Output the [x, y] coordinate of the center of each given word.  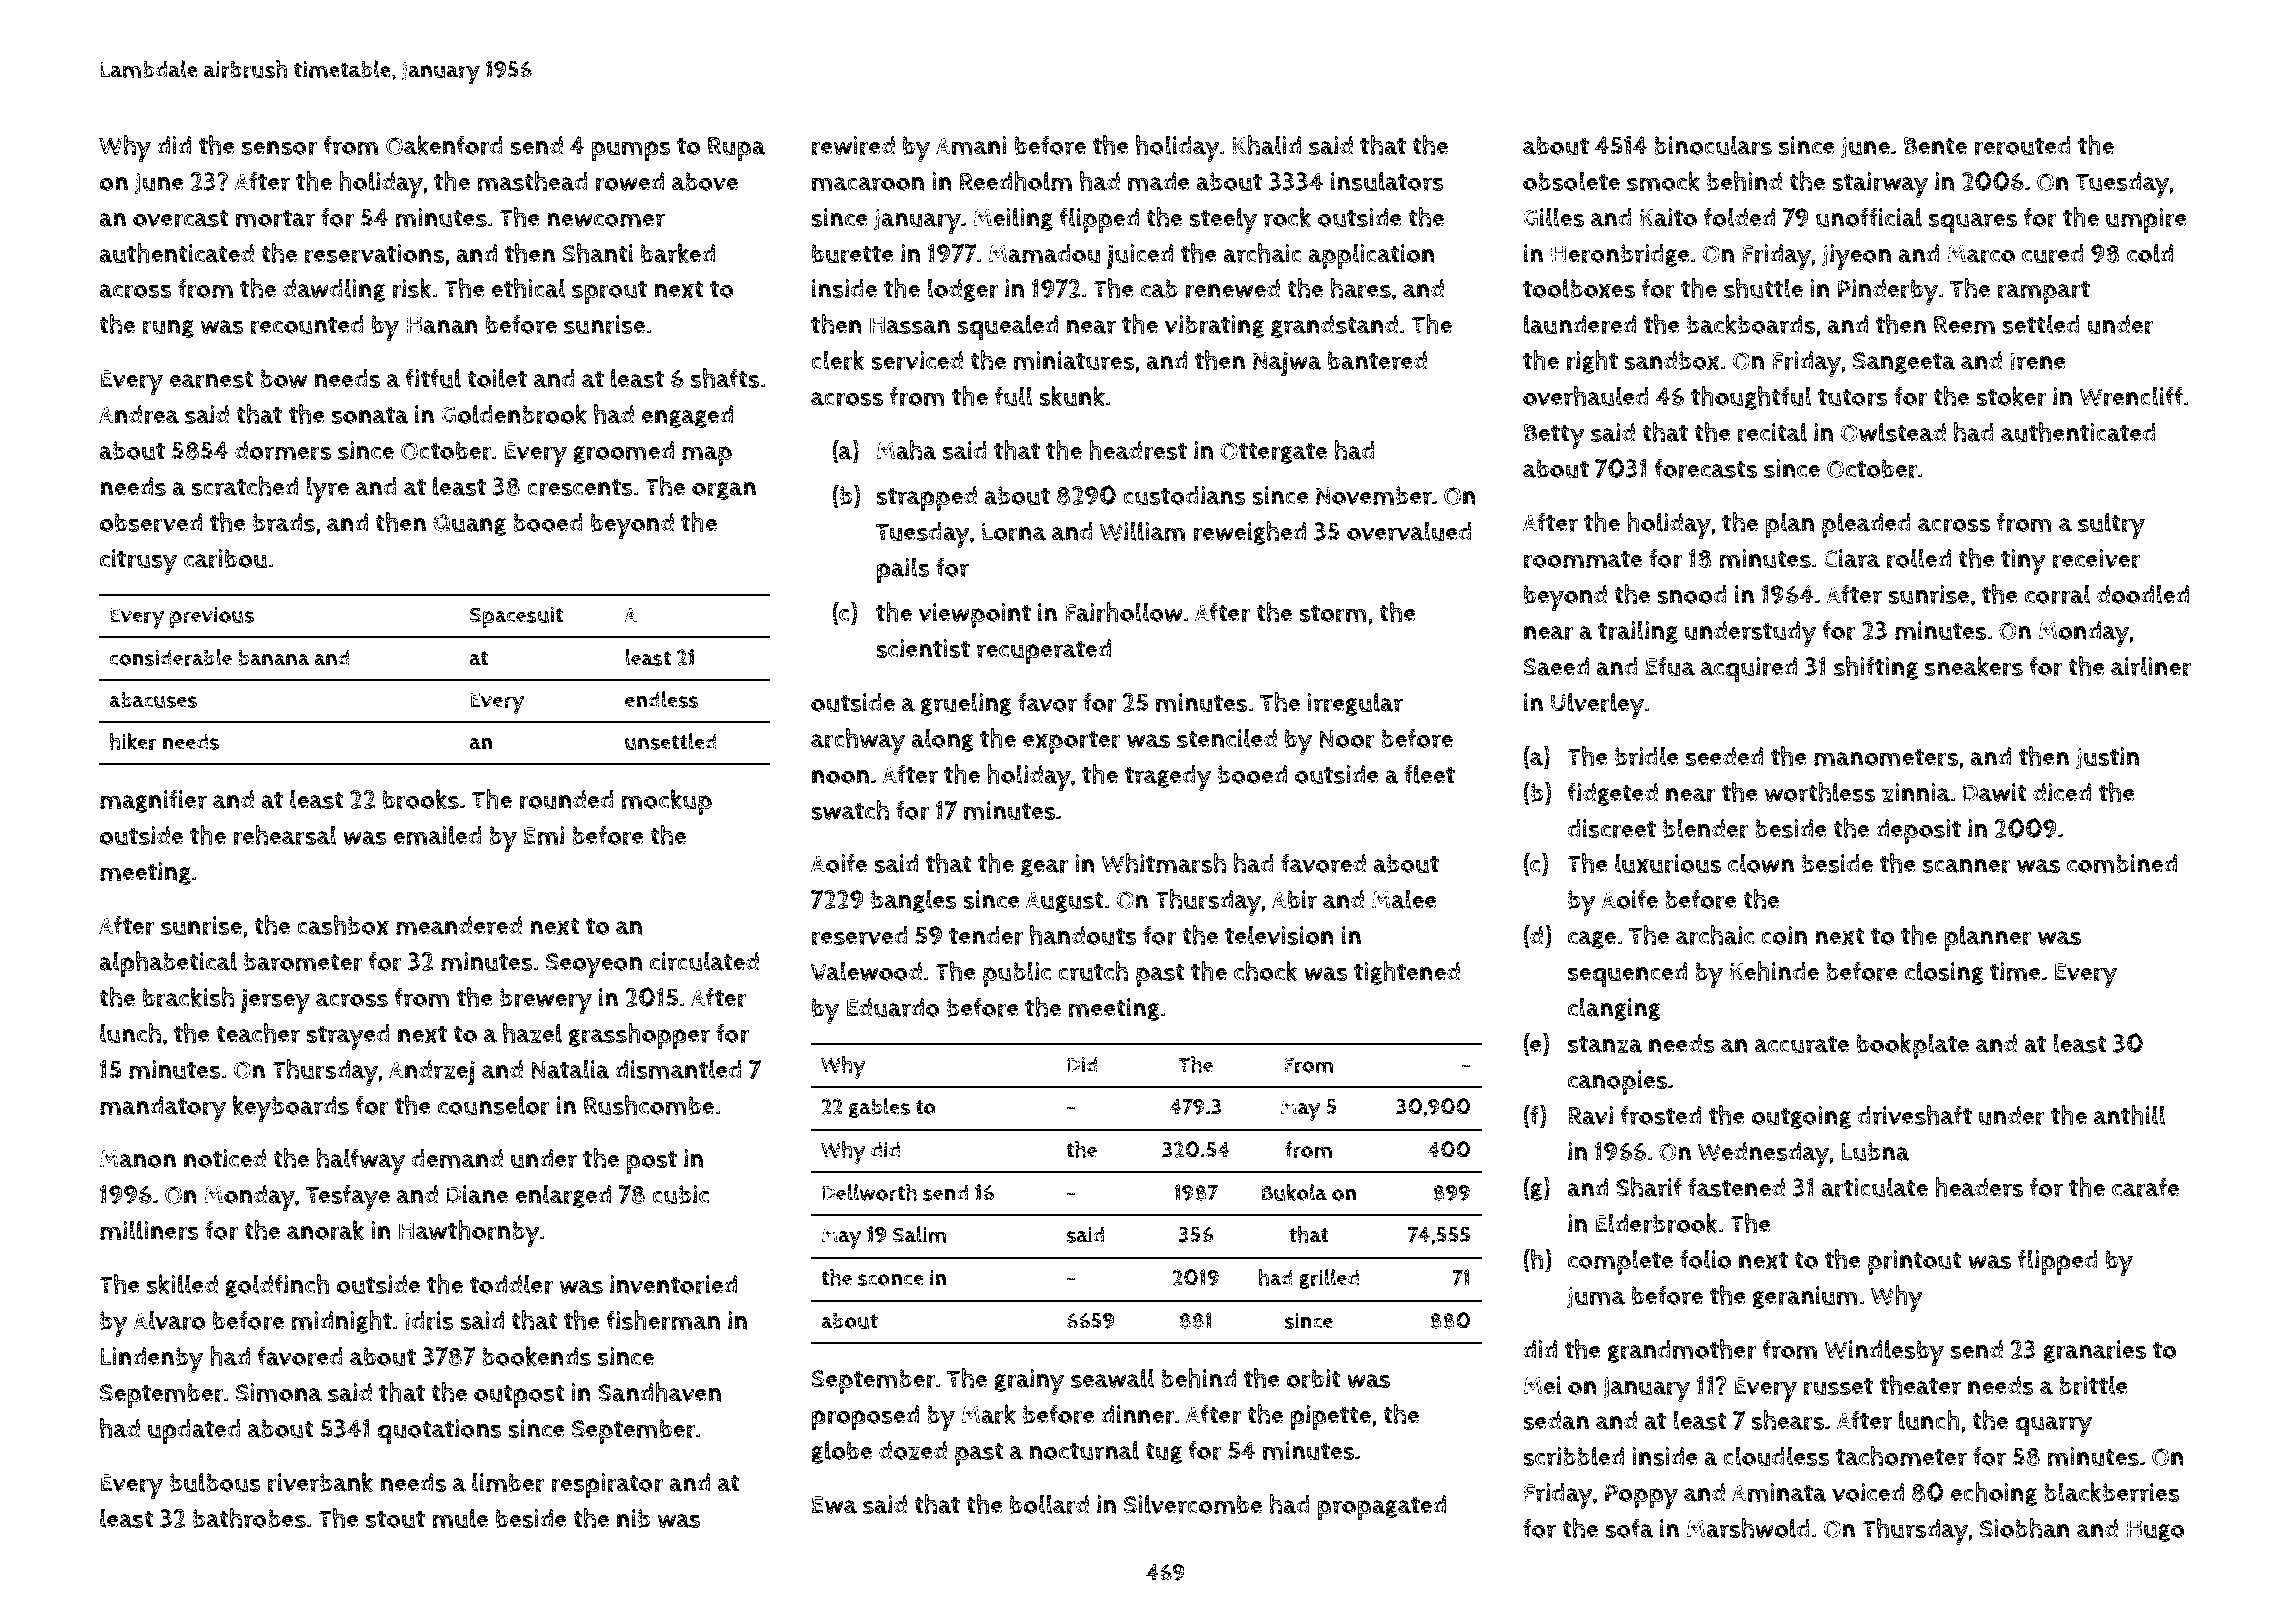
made [1159, 181]
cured [2053, 254]
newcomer [606, 220]
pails [903, 570]
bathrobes [249, 1518]
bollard [1049, 1504]
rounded [566, 800]
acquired [1749, 669]
